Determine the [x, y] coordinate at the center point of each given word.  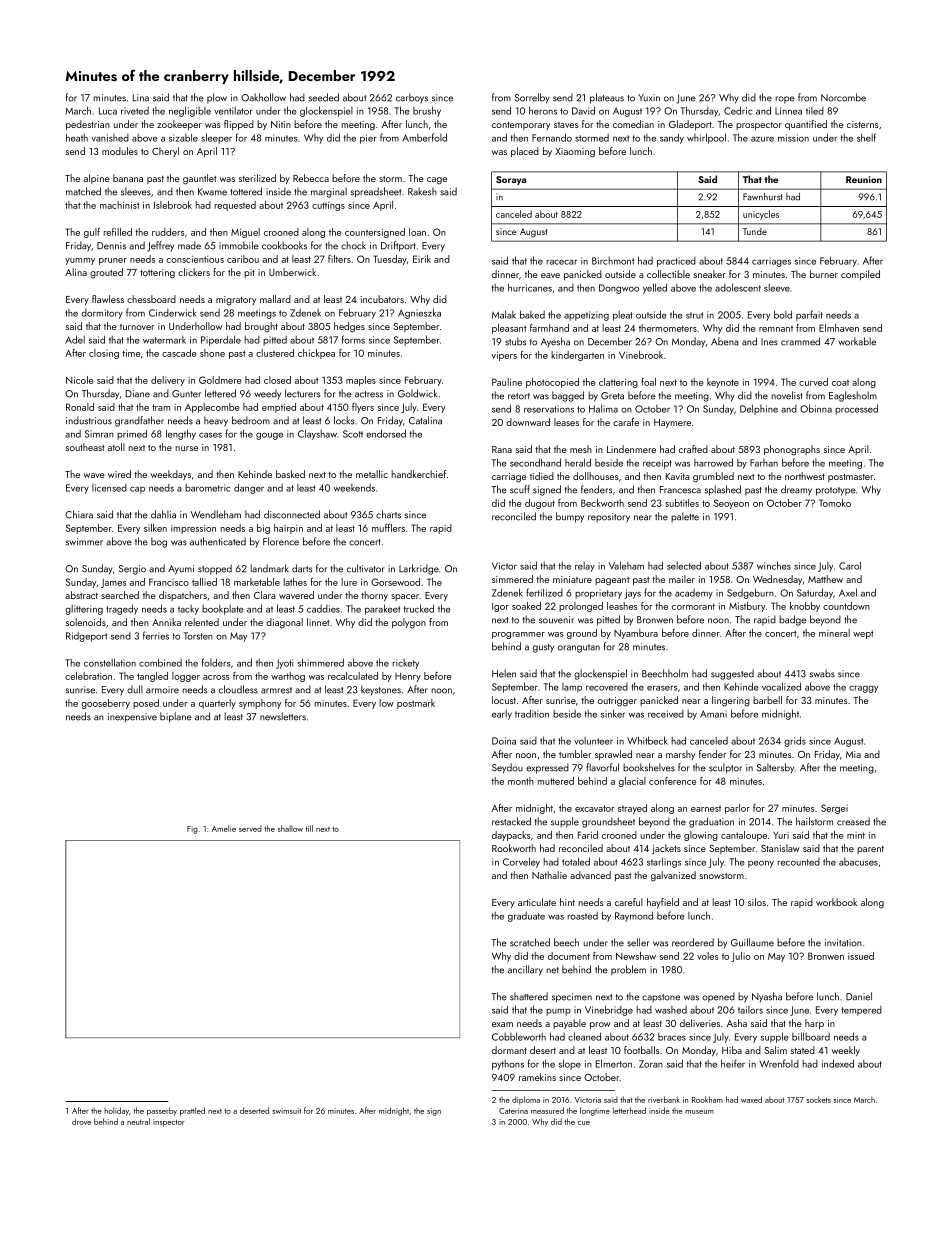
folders [216, 662]
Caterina [513, 1111]
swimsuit [287, 1111]
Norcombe [843, 97]
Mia [853, 754]
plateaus [607, 98]
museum [699, 1112]
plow [217, 98]
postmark [416, 704]
